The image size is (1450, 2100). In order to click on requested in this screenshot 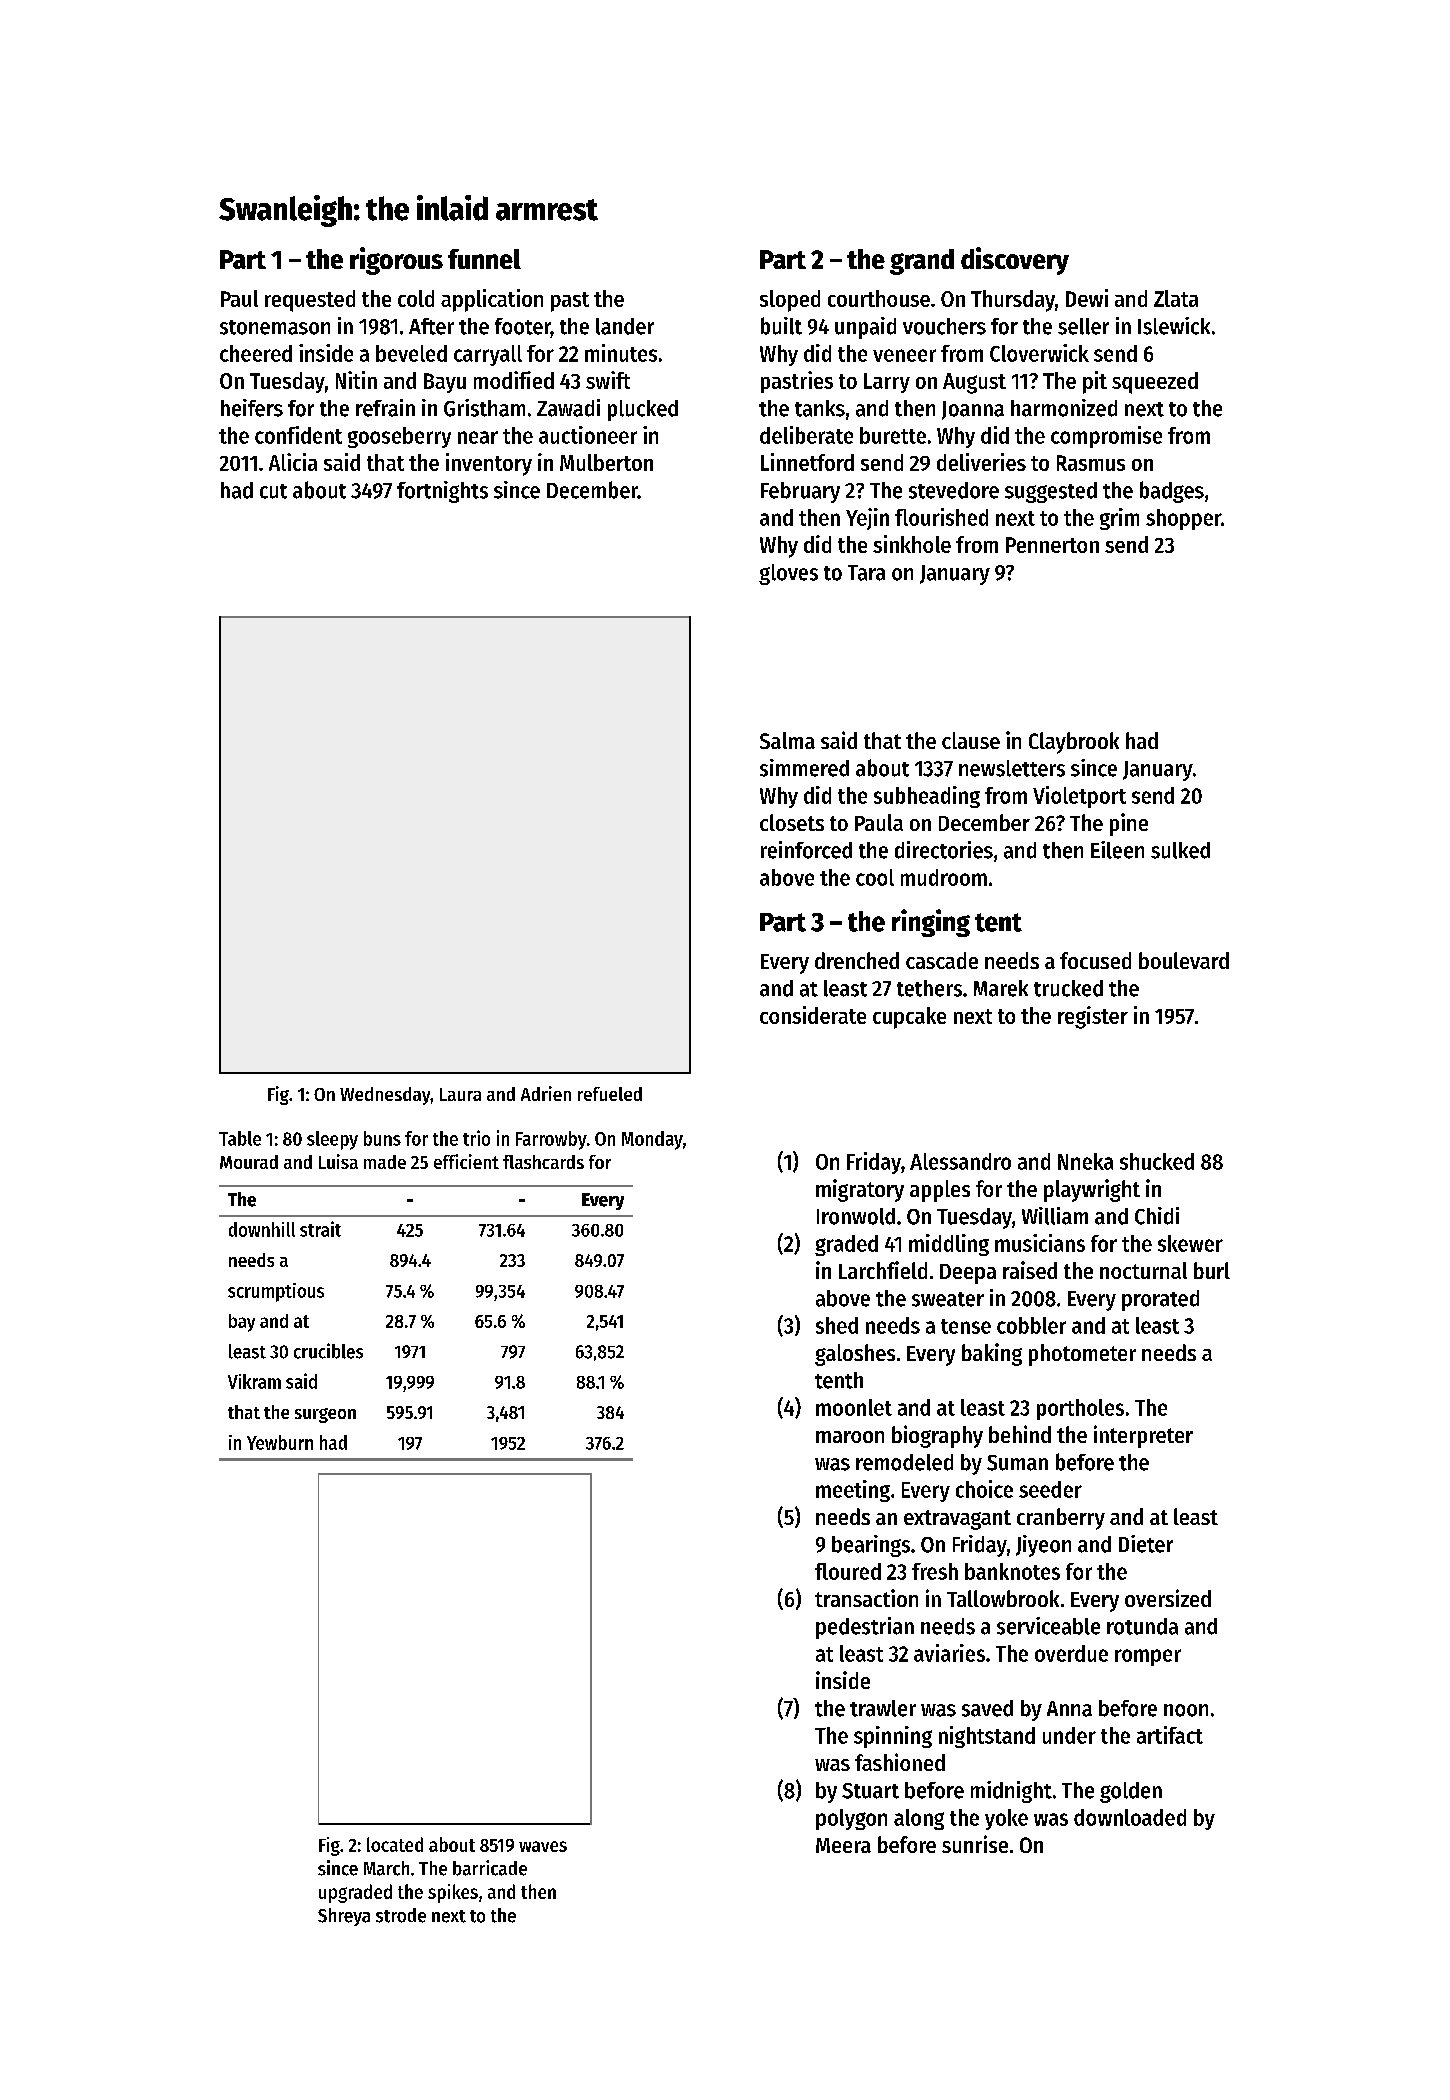, I will do `click(310, 301)`.
